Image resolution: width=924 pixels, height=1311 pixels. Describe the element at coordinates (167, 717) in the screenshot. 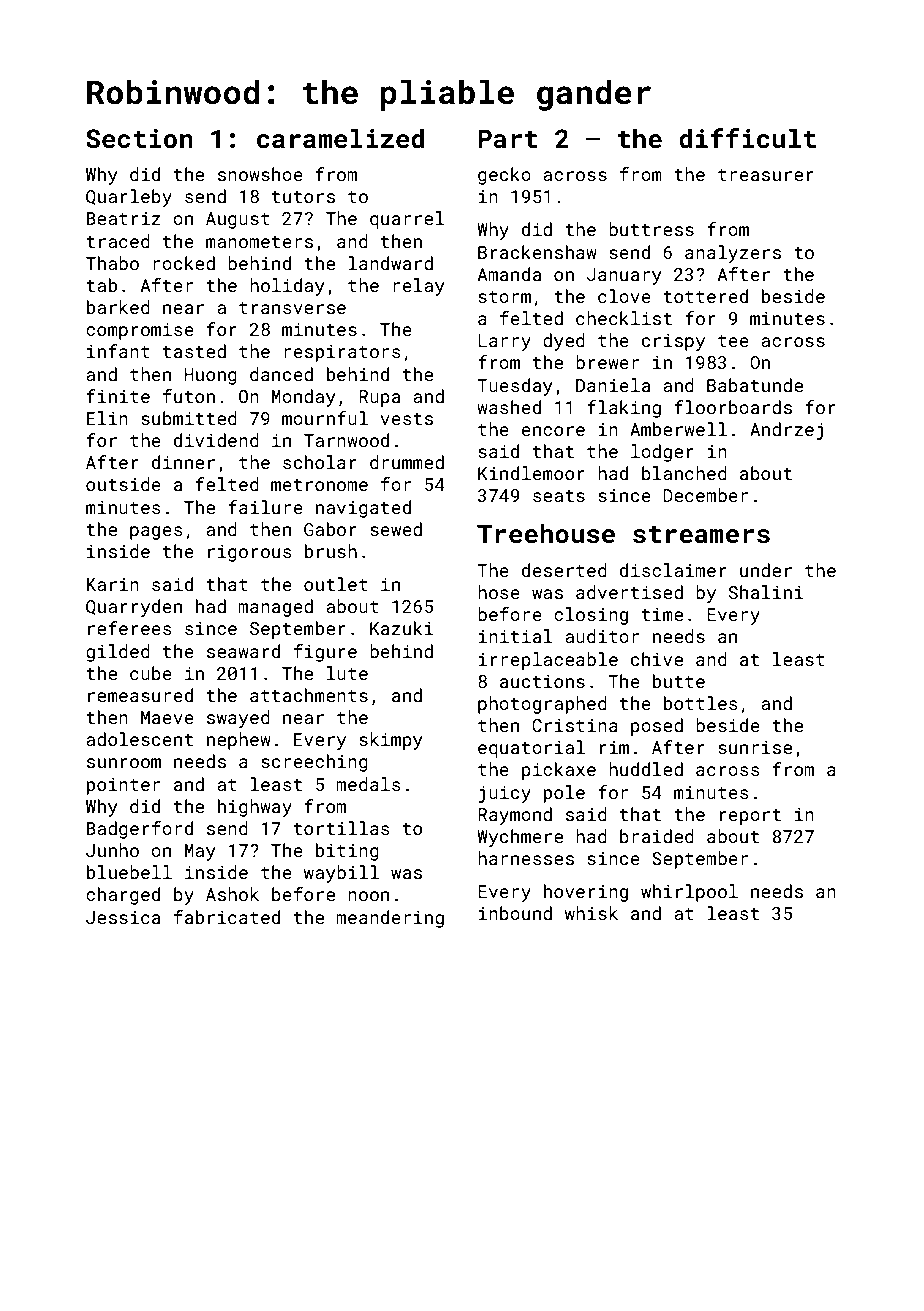

I see `Maeve` at that location.
